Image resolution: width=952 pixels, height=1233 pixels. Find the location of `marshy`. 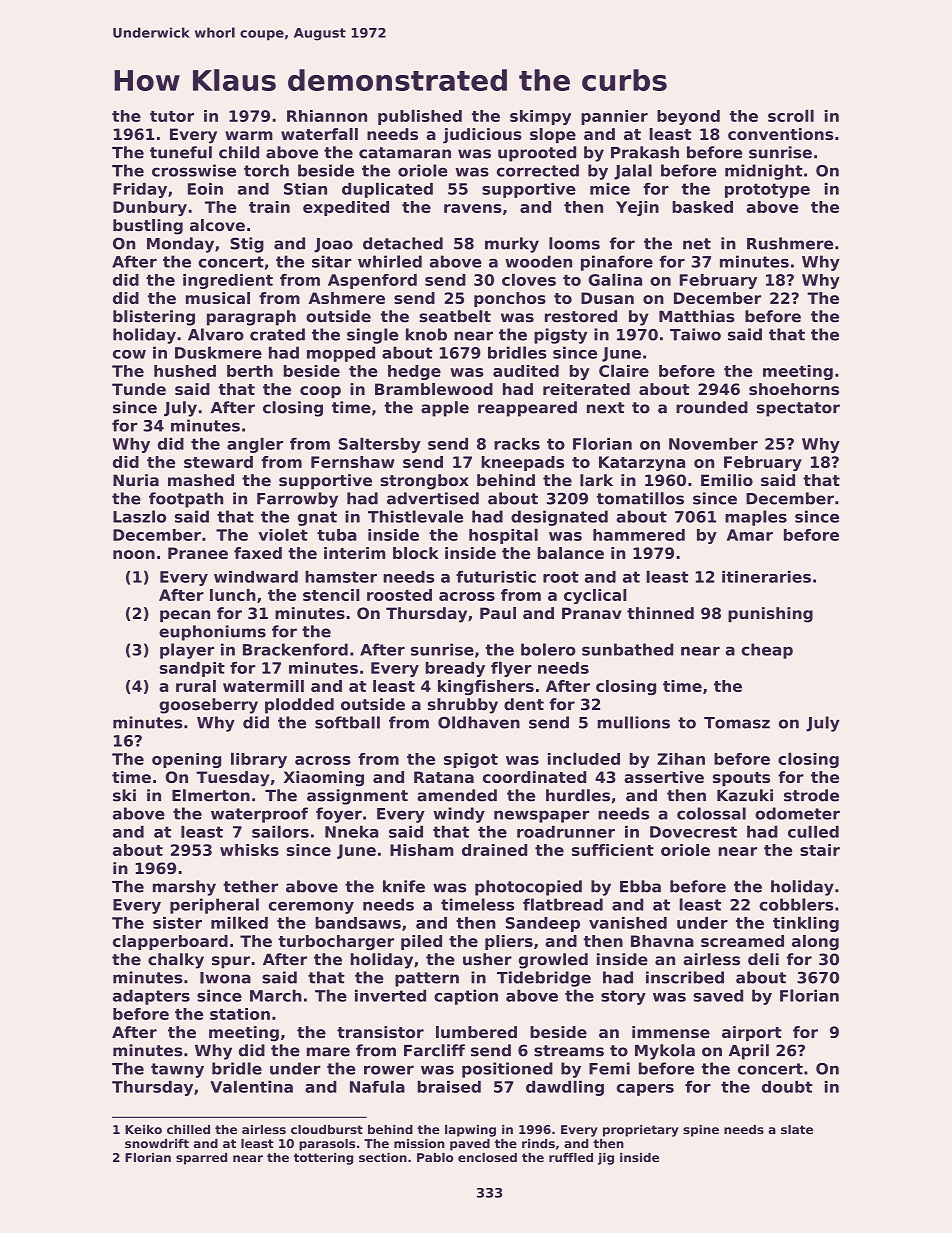

marshy is located at coordinates (184, 888).
